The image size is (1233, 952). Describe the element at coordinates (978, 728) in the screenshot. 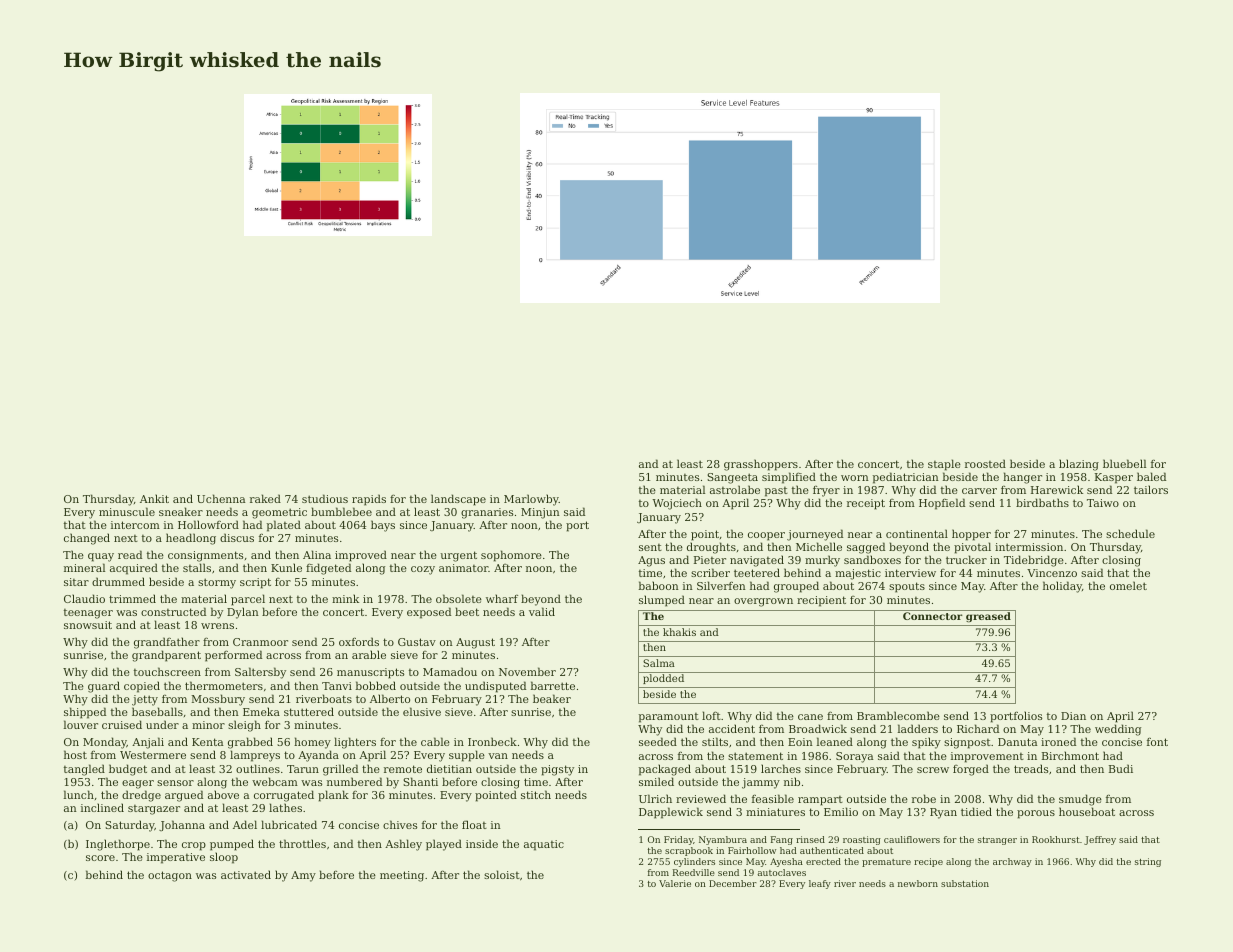

I see `Richard` at that location.
